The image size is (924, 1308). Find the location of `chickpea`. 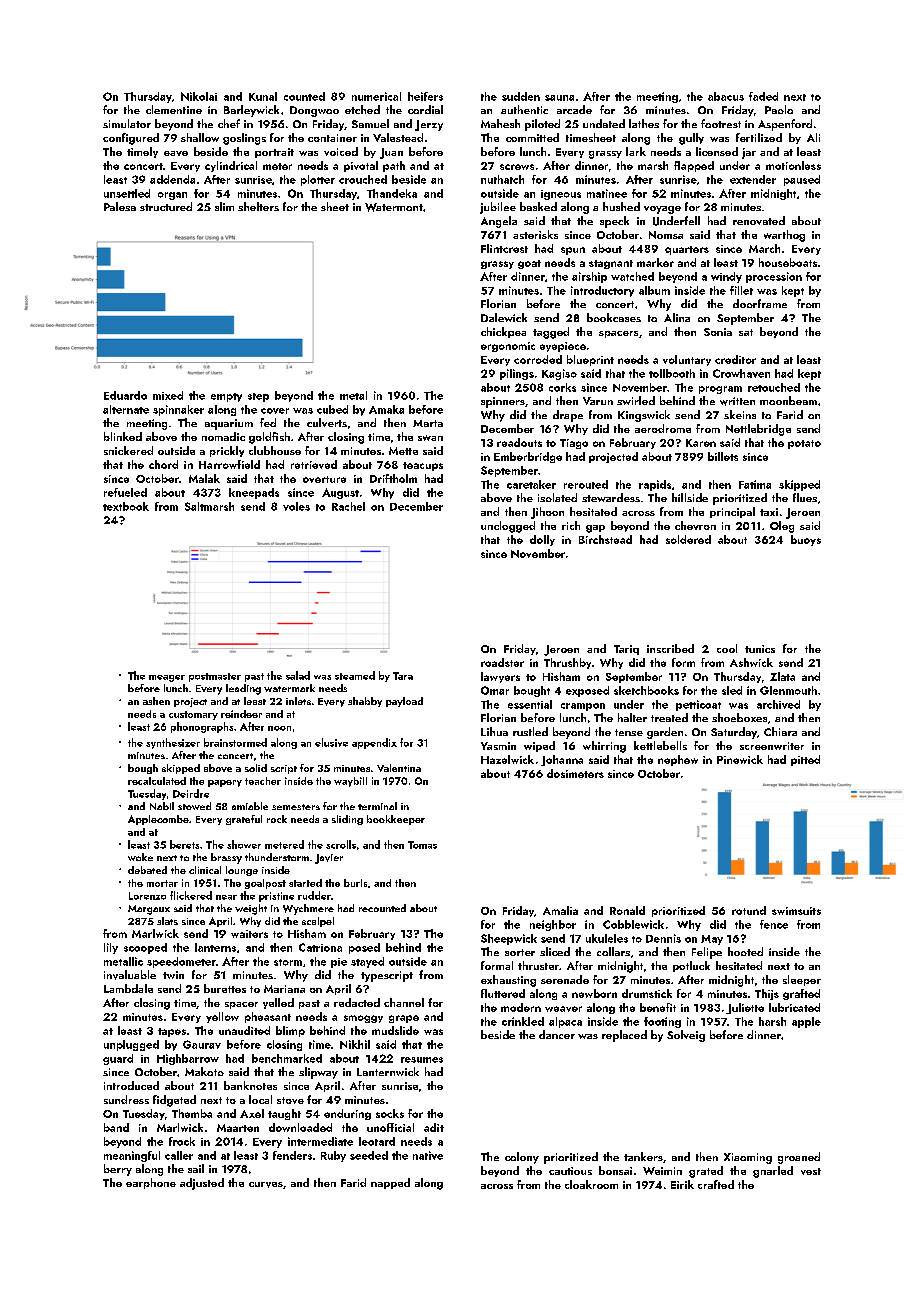

chickpea is located at coordinates (503, 332).
